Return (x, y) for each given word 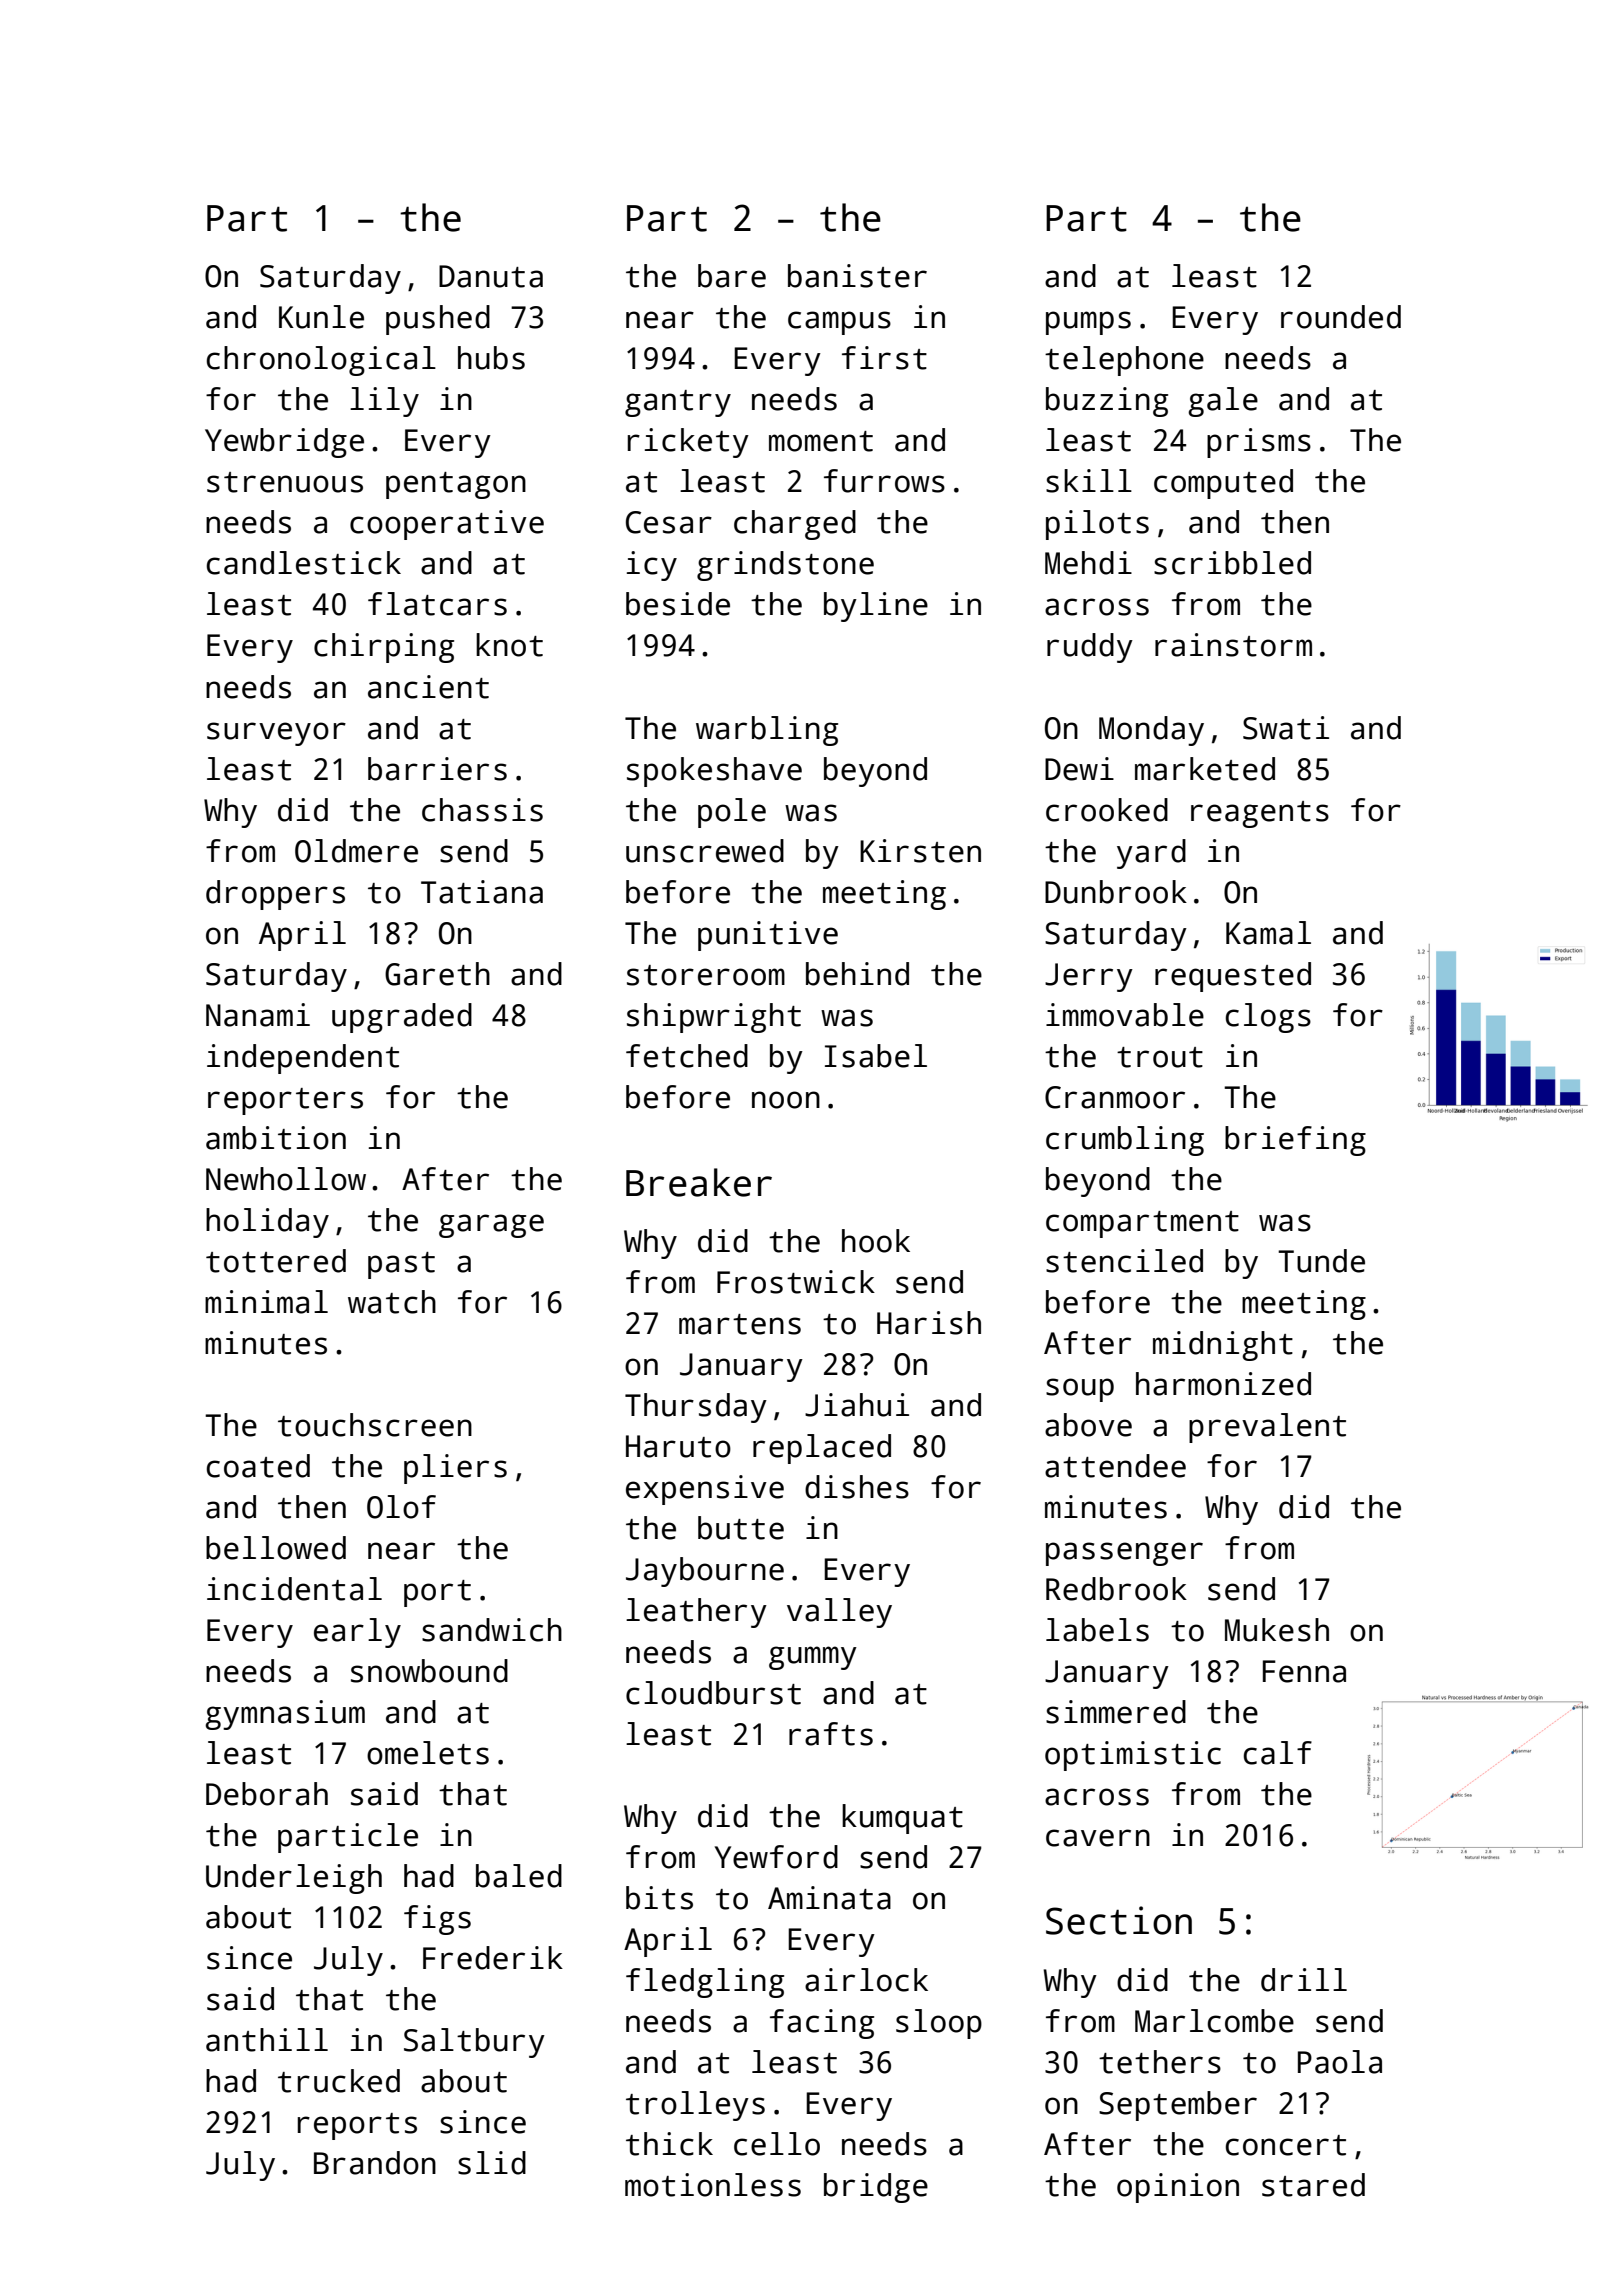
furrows (884, 481)
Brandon (375, 2163)
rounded (1341, 317)
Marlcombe (1214, 2021)
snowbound (429, 1671)
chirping (384, 648)
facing (822, 2024)
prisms (1259, 443)
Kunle (321, 317)
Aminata (829, 1898)
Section (1119, 1920)
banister (857, 276)
